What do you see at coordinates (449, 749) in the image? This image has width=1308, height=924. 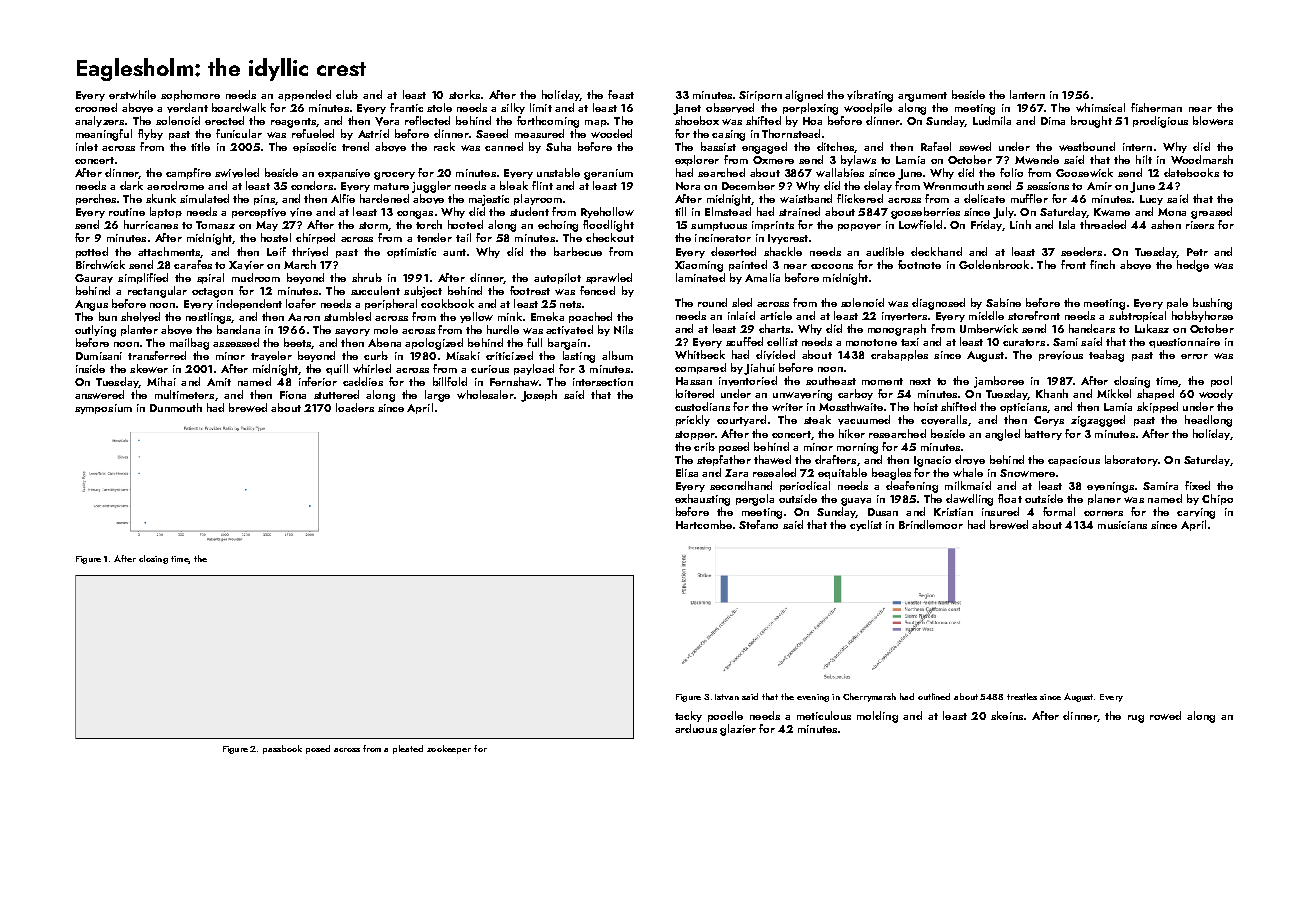 I see `zookeeper` at bounding box center [449, 749].
